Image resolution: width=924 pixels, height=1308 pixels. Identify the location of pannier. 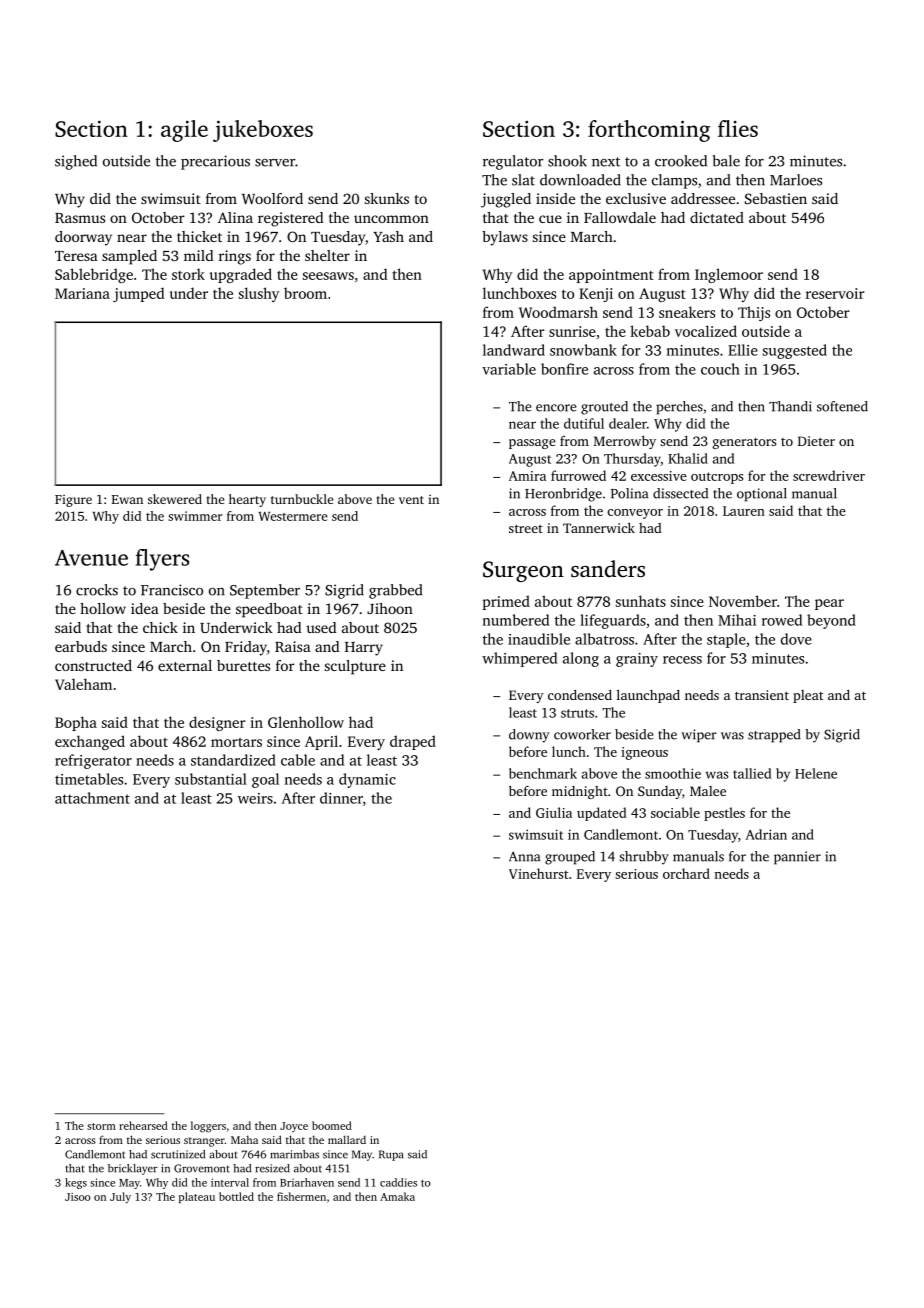
(797, 858).
